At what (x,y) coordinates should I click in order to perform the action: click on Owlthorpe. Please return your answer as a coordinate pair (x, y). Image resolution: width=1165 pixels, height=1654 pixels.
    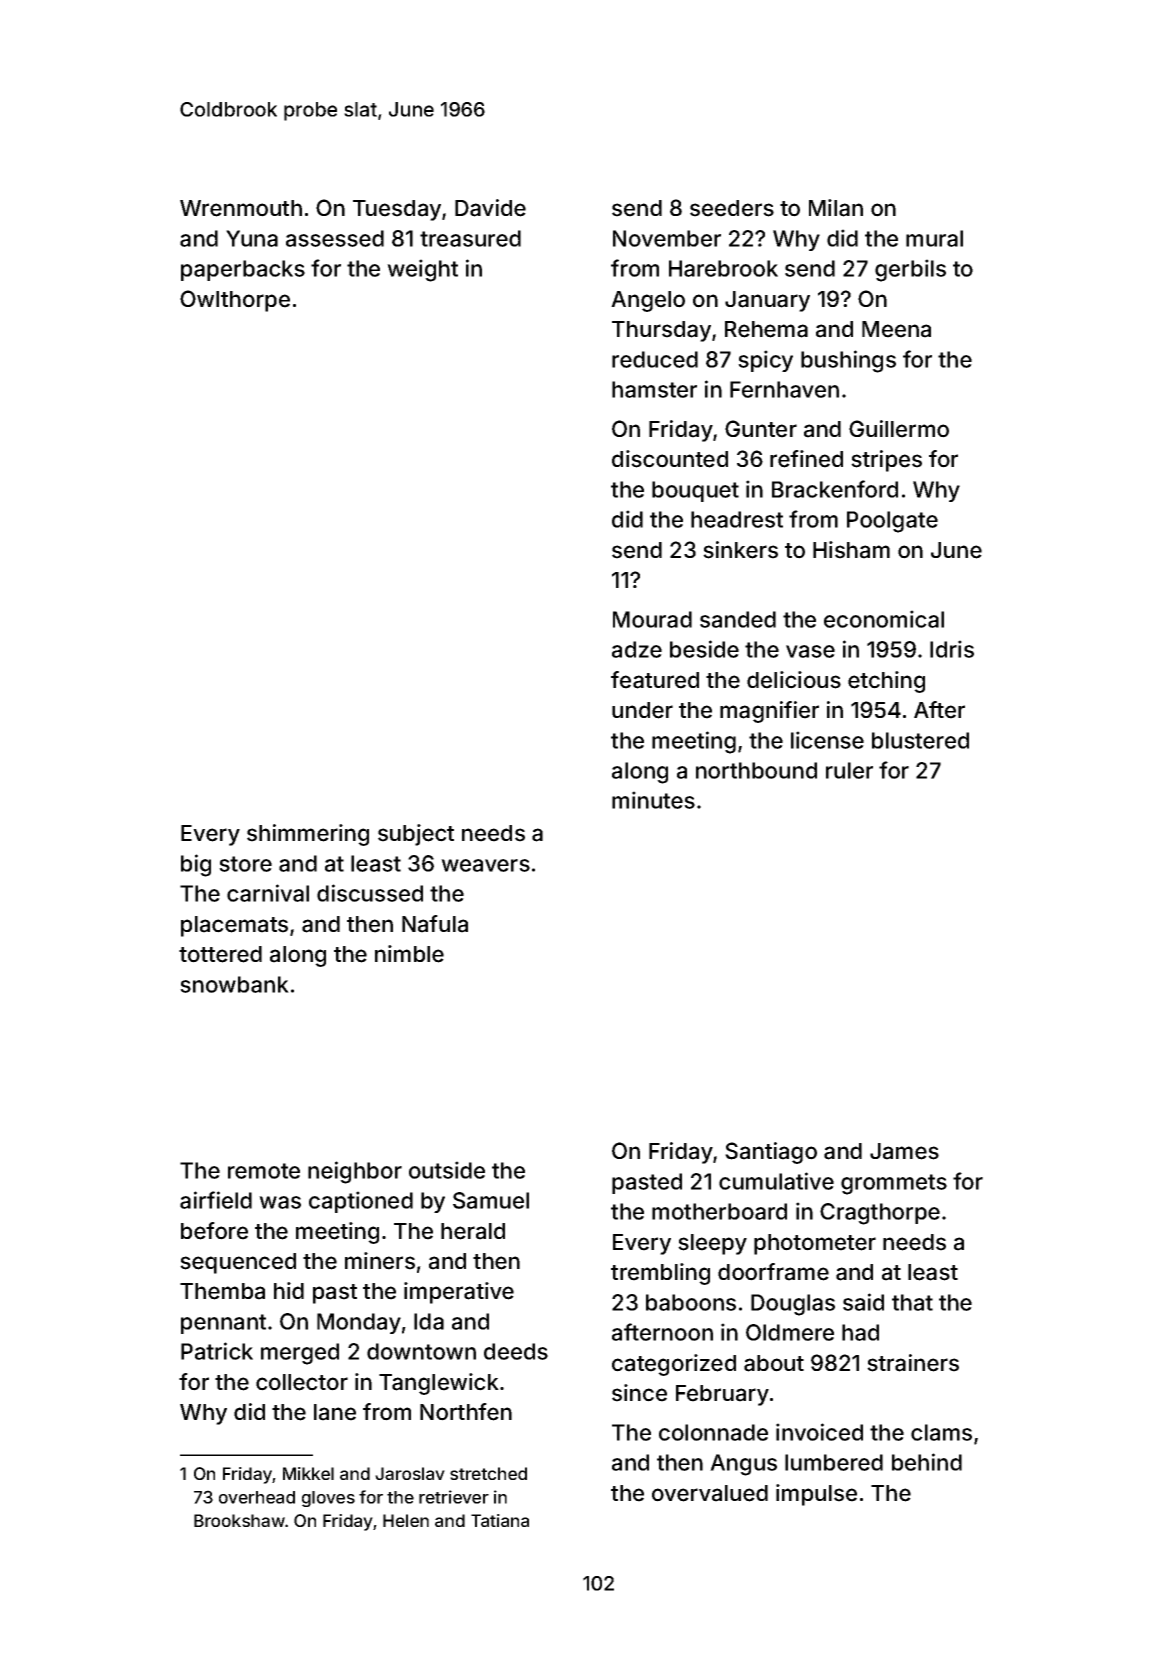
    Looking at the image, I should click on (235, 301).
